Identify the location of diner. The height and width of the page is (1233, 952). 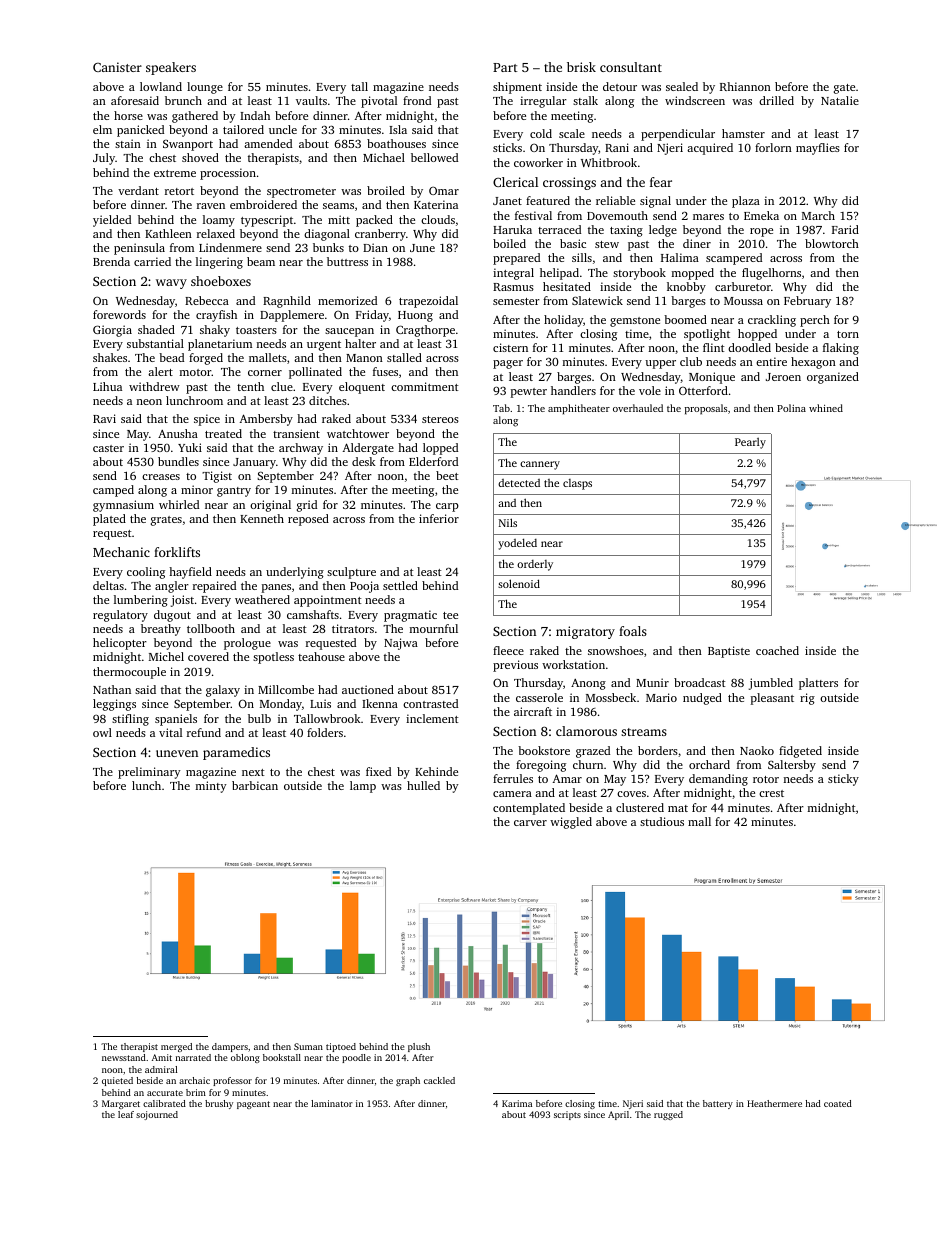
(697, 243).
